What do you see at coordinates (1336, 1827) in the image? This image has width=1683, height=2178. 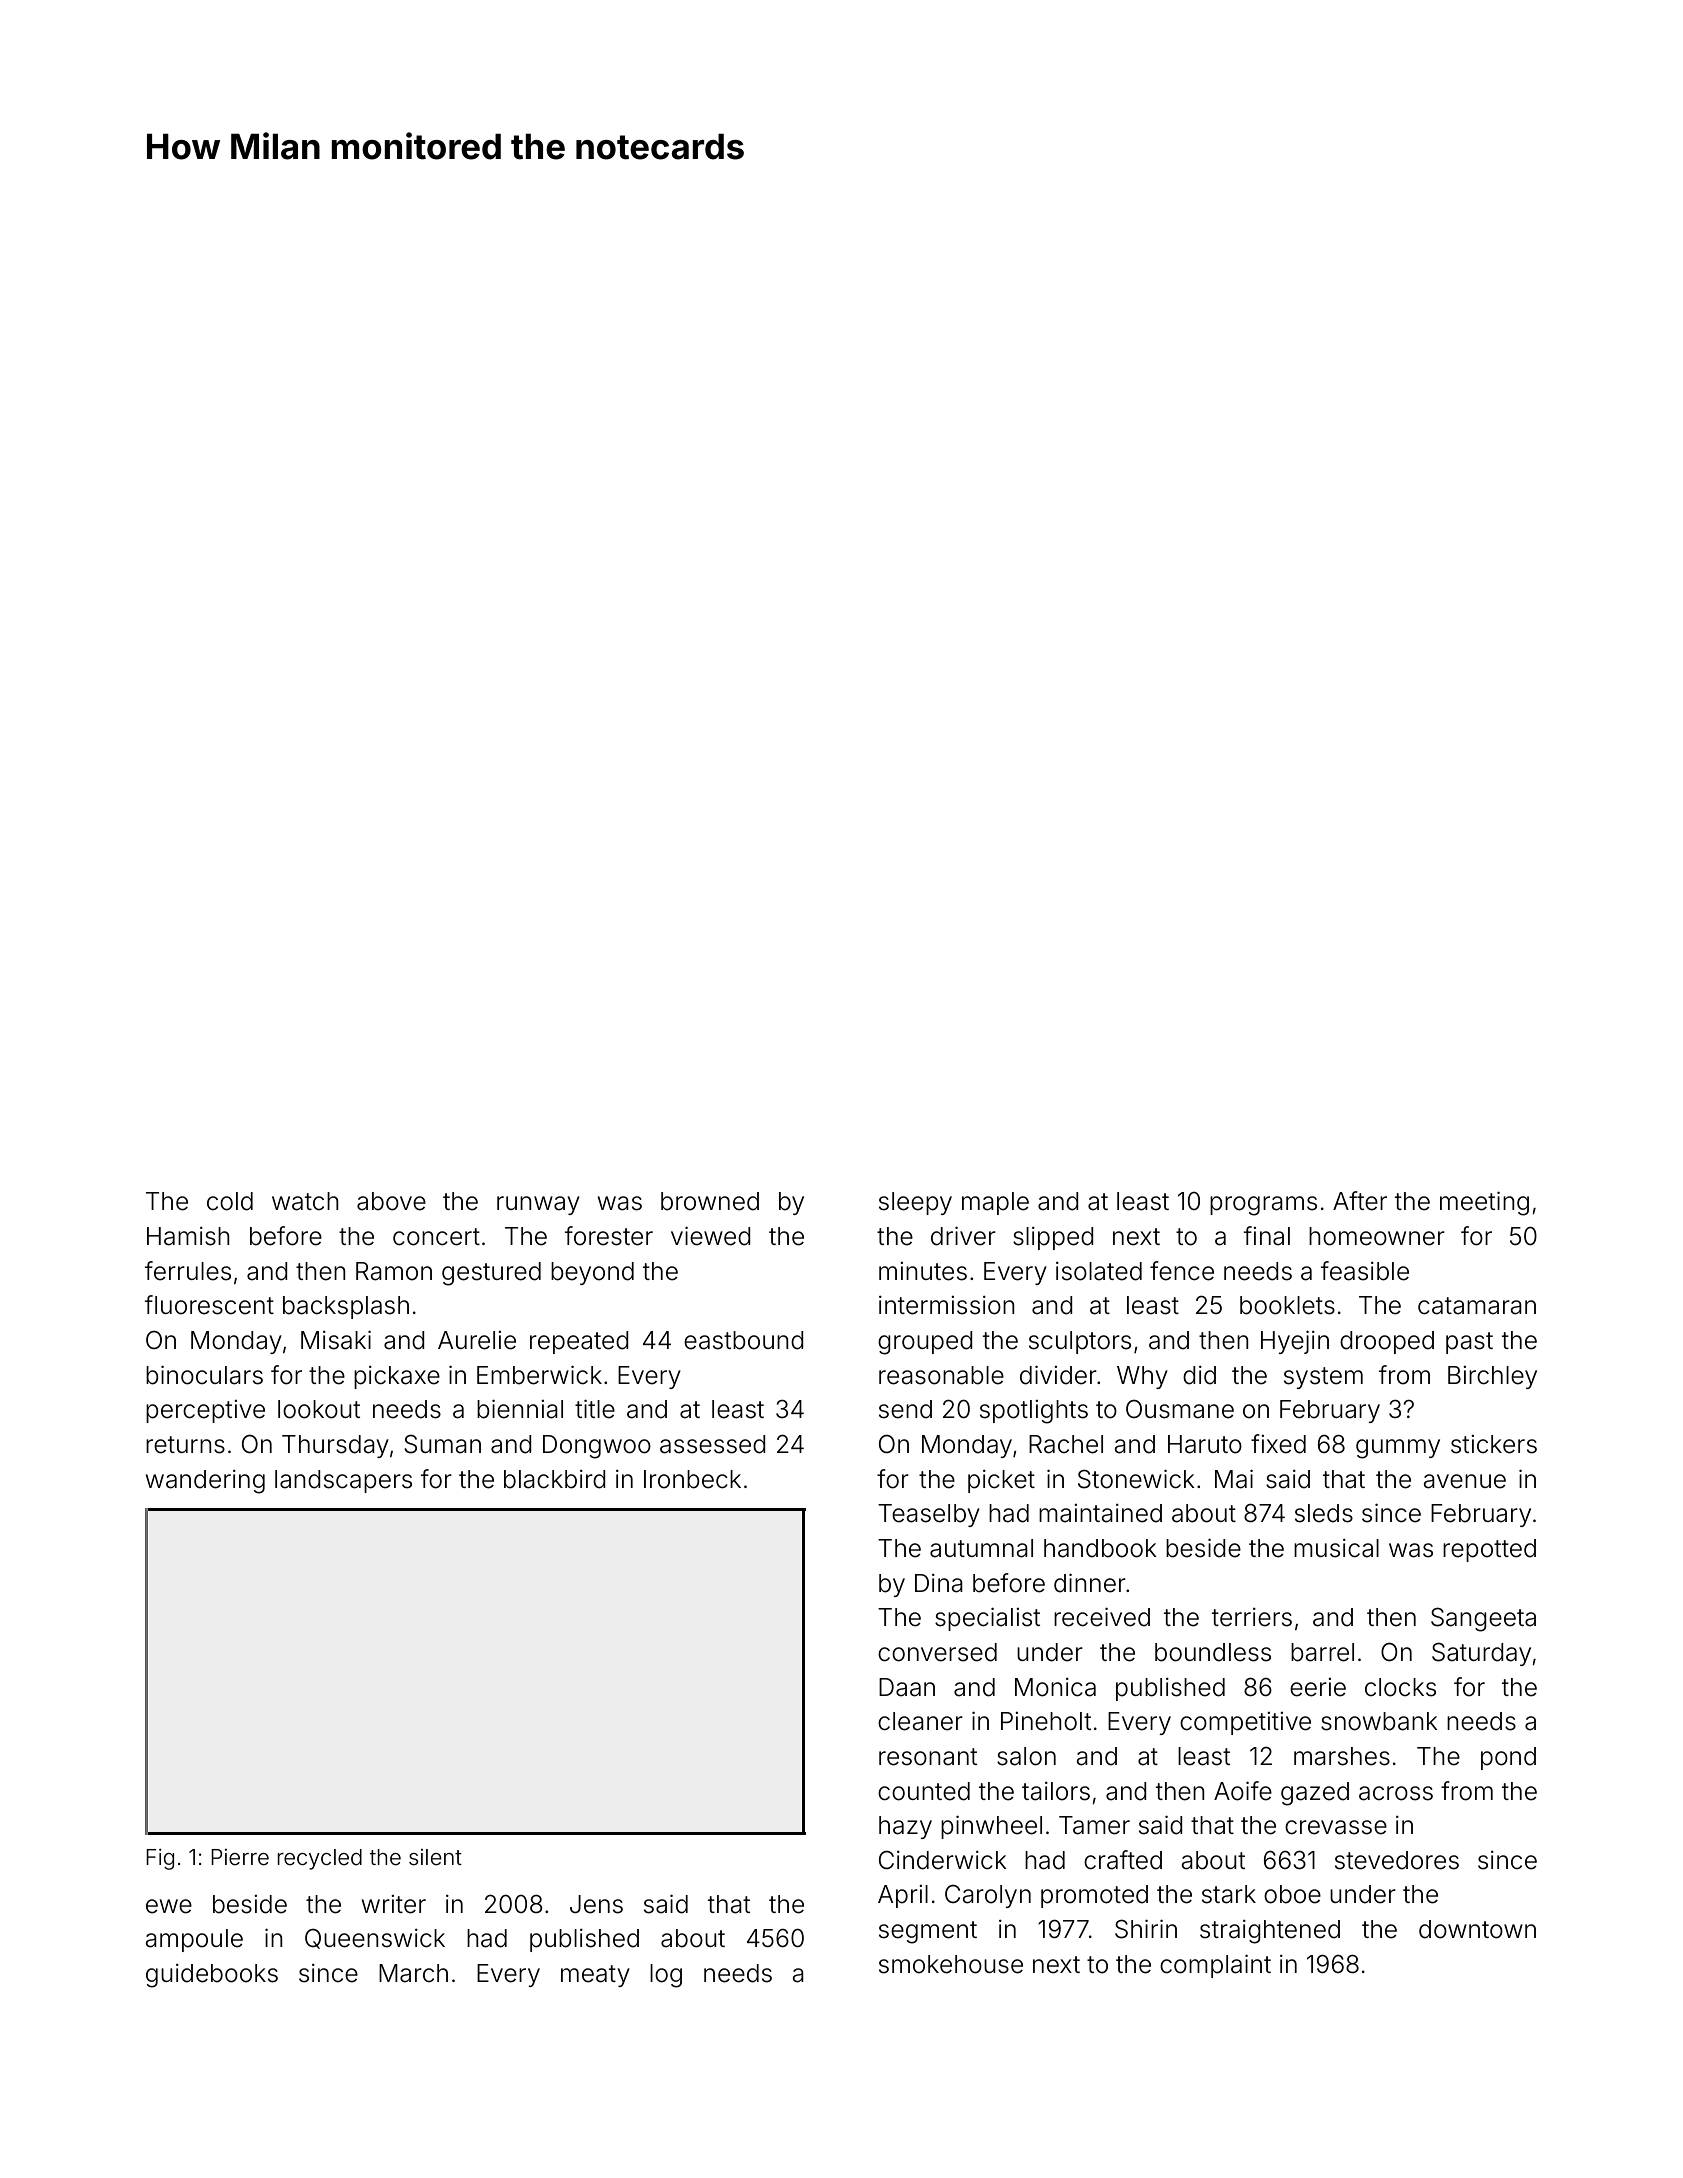 I see `crevasse` at bounding box center [1336, 1827].
